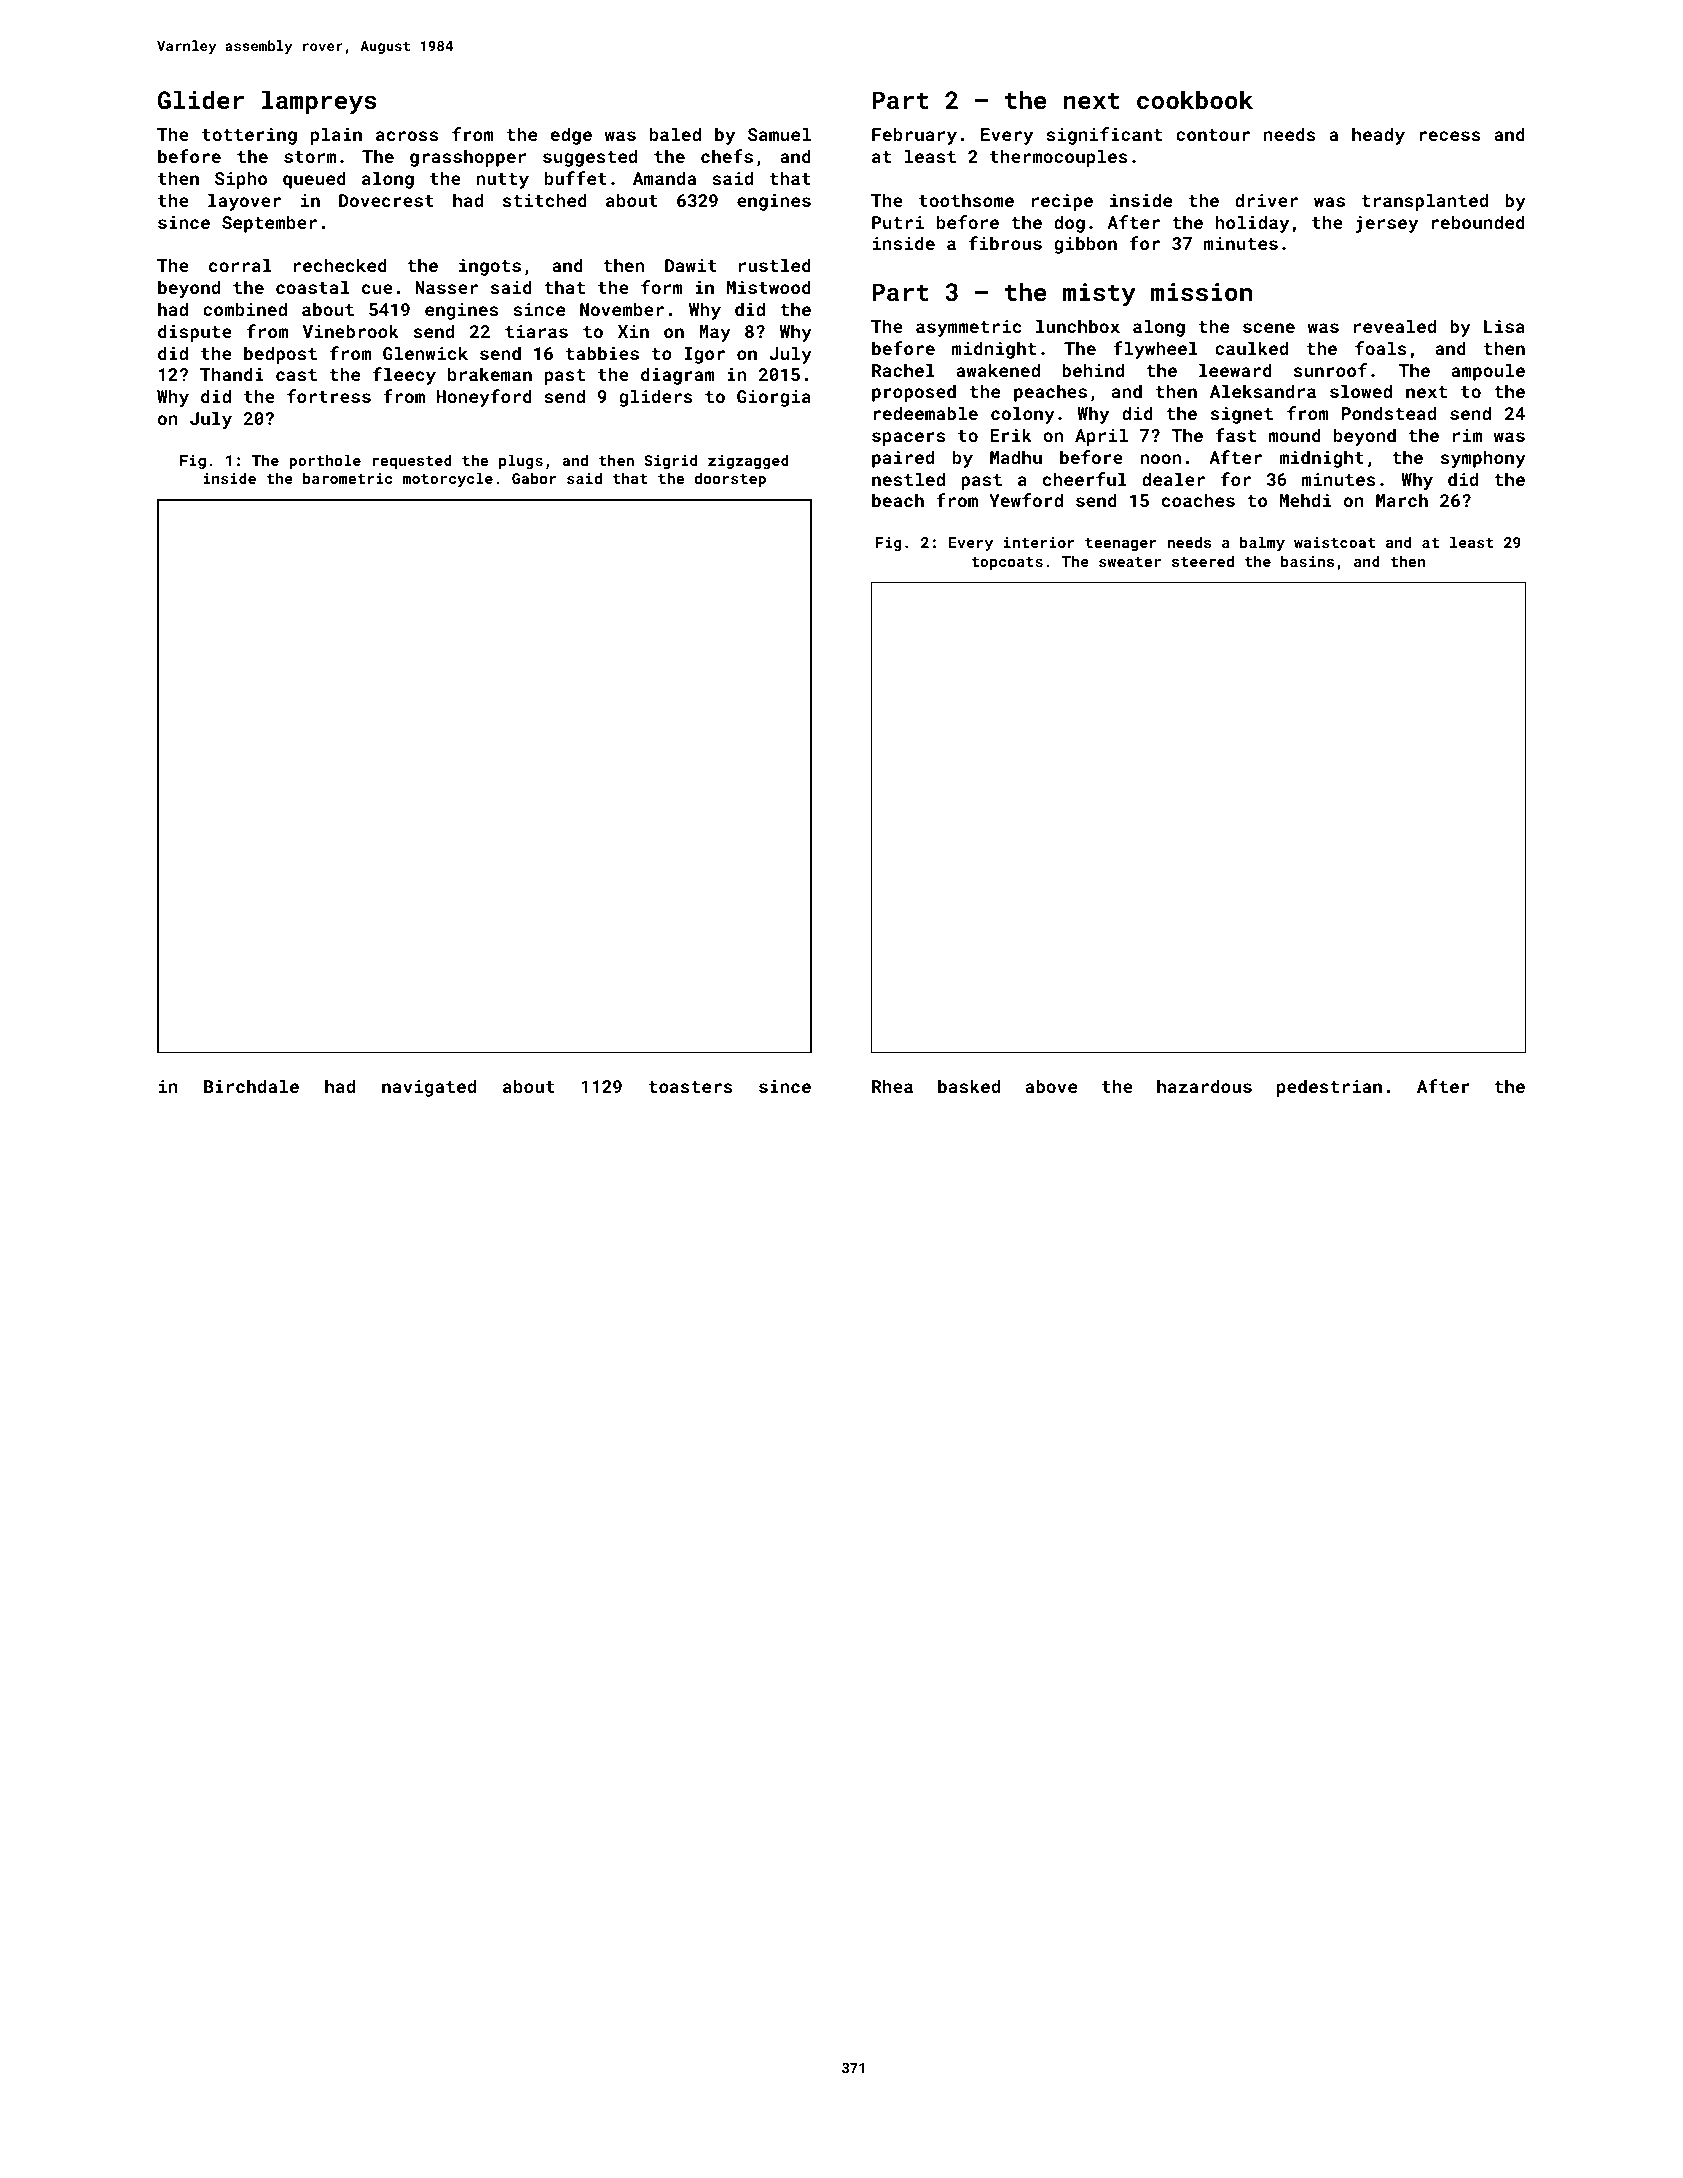  Describe the element at coordinates (1450, 136) in the page. I see `recess` at that location.
